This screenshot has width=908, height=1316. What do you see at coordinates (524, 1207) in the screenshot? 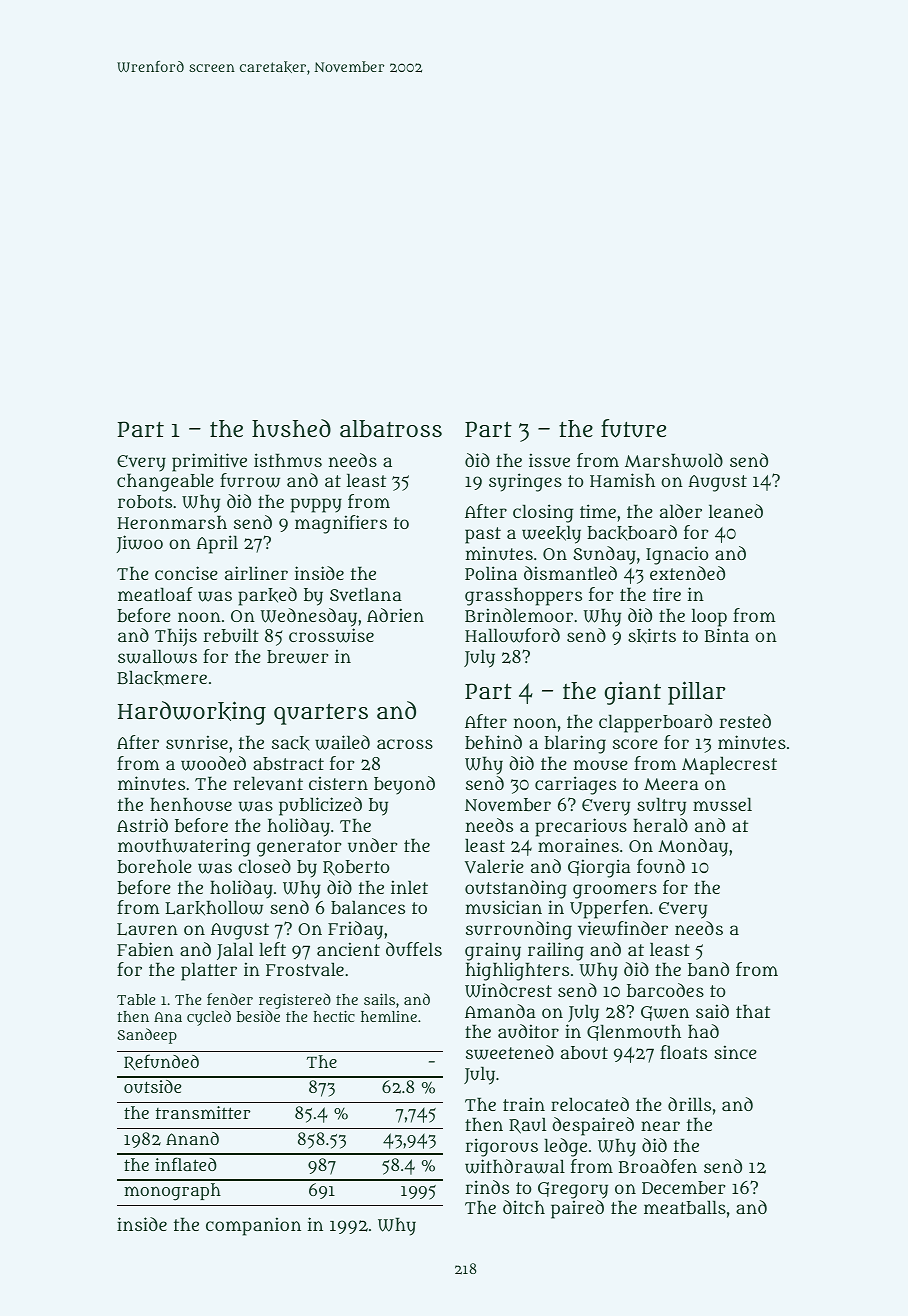
I see `ditch` at bounding box center [524, 1207].
